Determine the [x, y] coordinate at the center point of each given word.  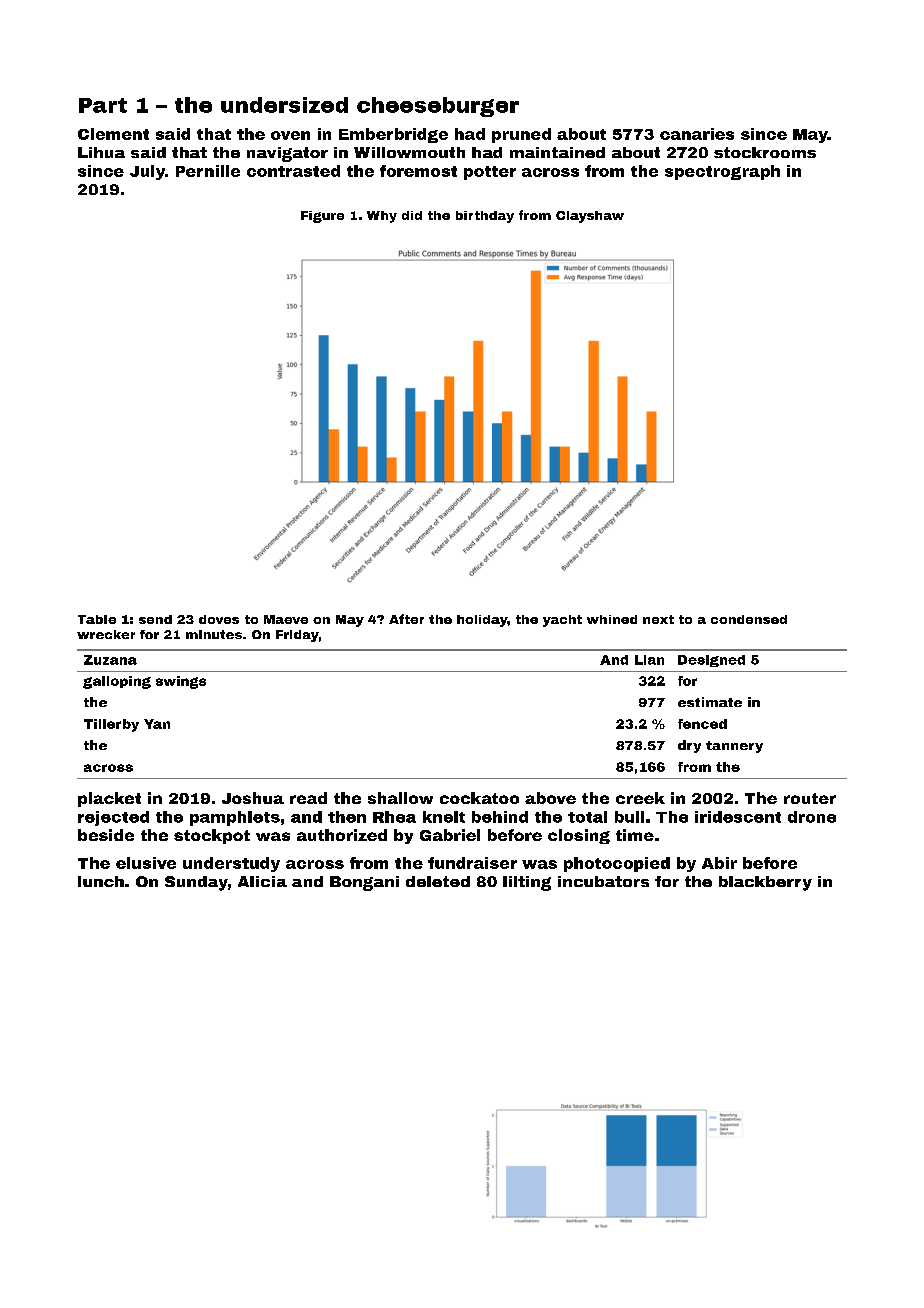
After [406, 619]
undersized [284, 105]
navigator [287, 154]
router [810, 798]
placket [109, 799]
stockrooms [765, 152]
